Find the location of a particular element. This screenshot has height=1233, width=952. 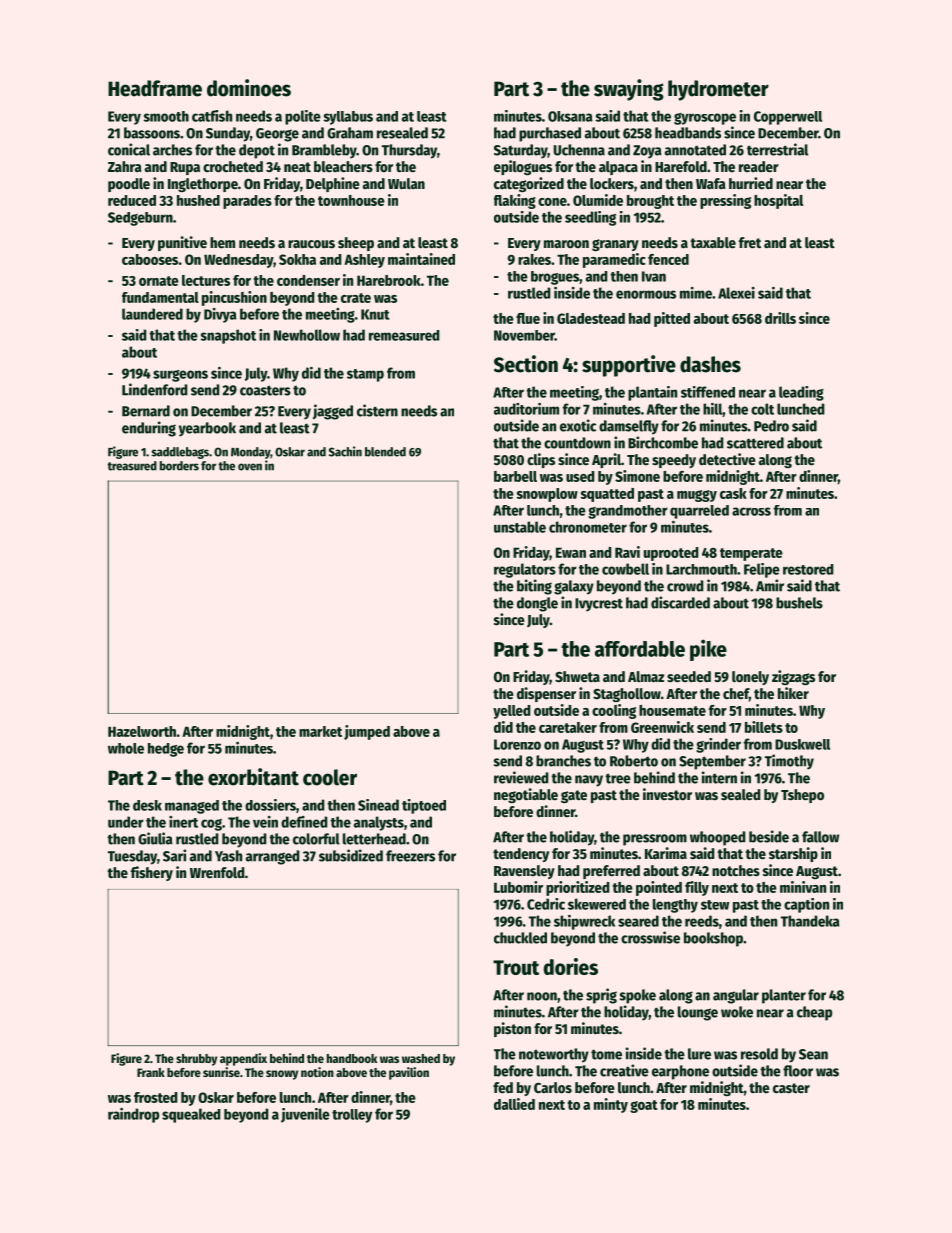

blended is located at coordinates (385, 452).
